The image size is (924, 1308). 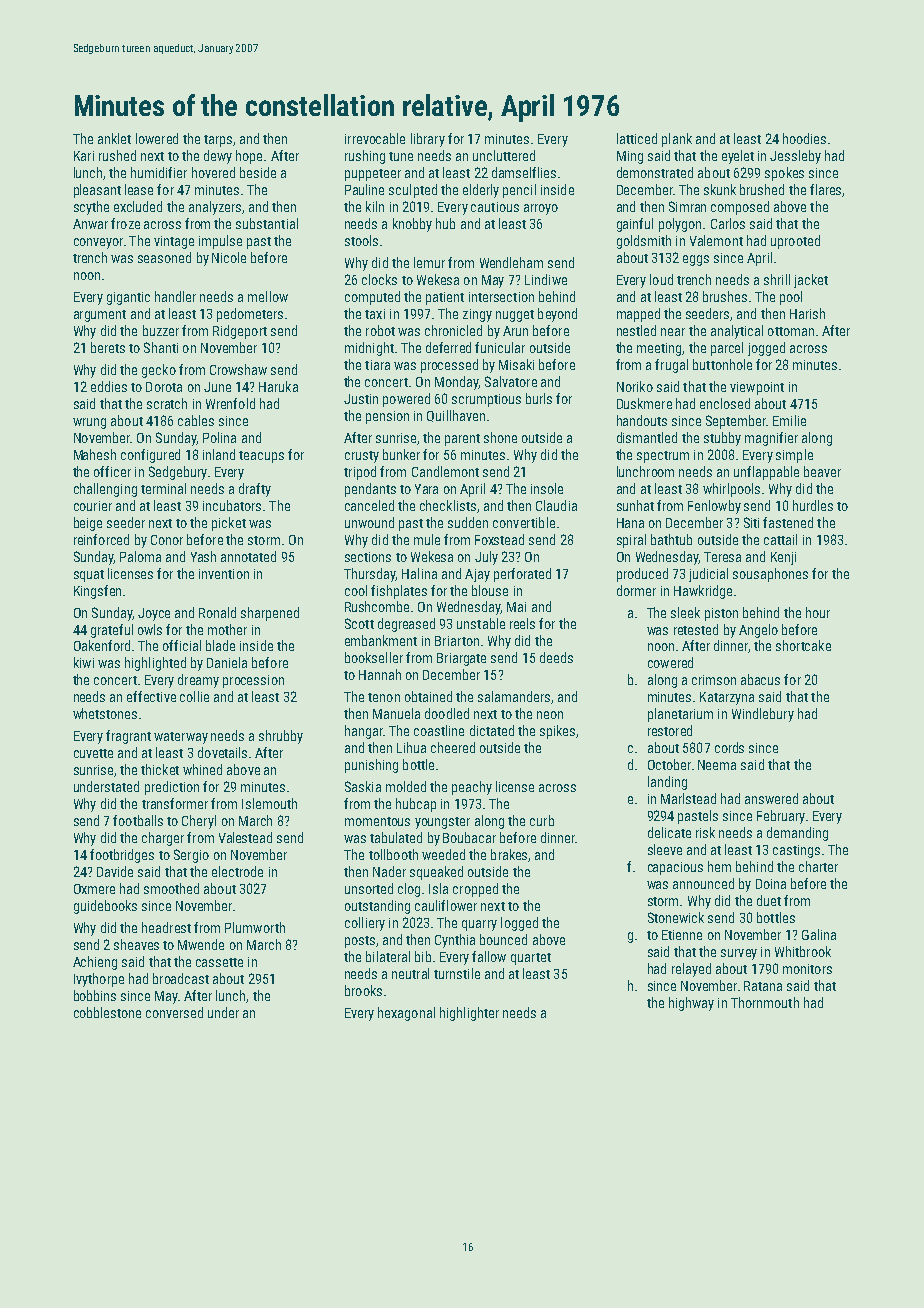 I want to click on parcel, so click(x=727, y=349).
